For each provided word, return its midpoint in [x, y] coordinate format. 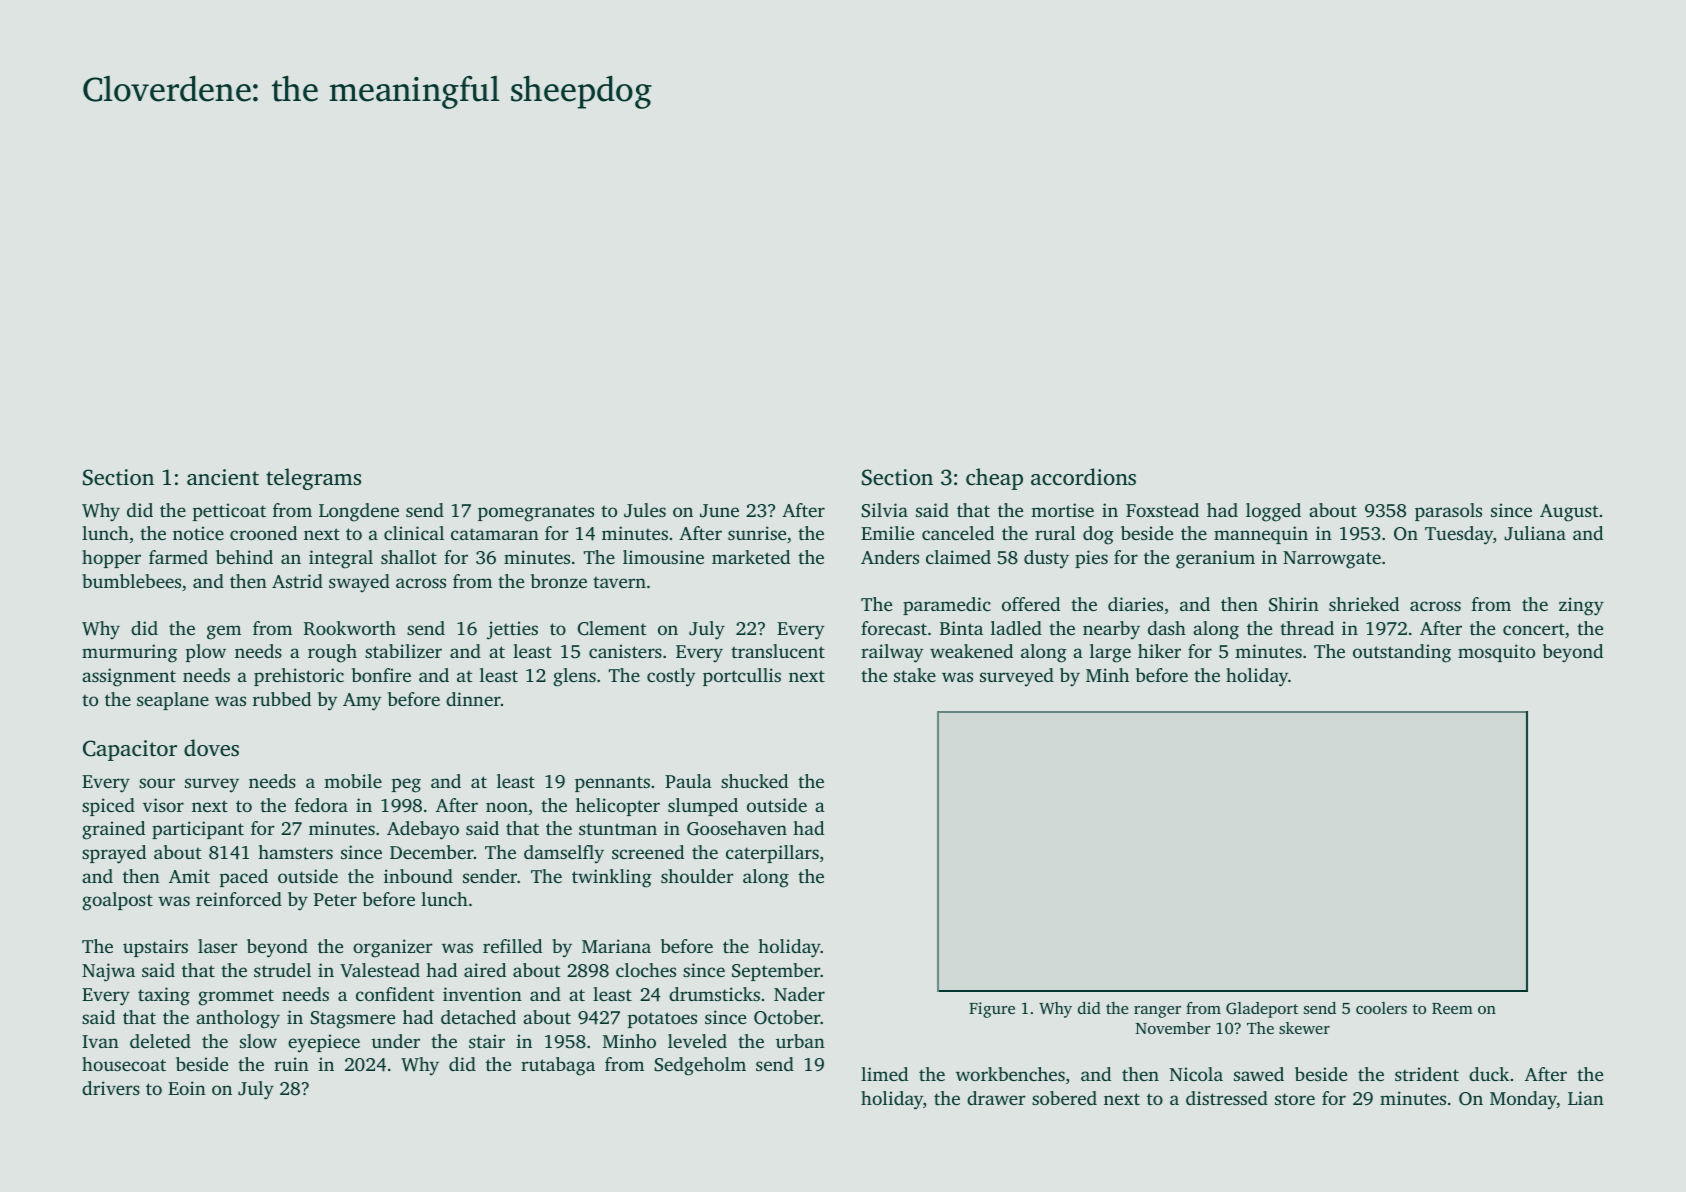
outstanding [1402, 653]
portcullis [742, 677]
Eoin [187, 1088]
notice [198, 533]
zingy [1581, 606]
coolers [1381, 1008]
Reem [1452, 1009]
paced [244, 878]
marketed [751, 557]
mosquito [1496, 653]
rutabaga [558, 1066]
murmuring [129, 653]
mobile [353, 781]
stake [915, 675]
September [776, 972]
